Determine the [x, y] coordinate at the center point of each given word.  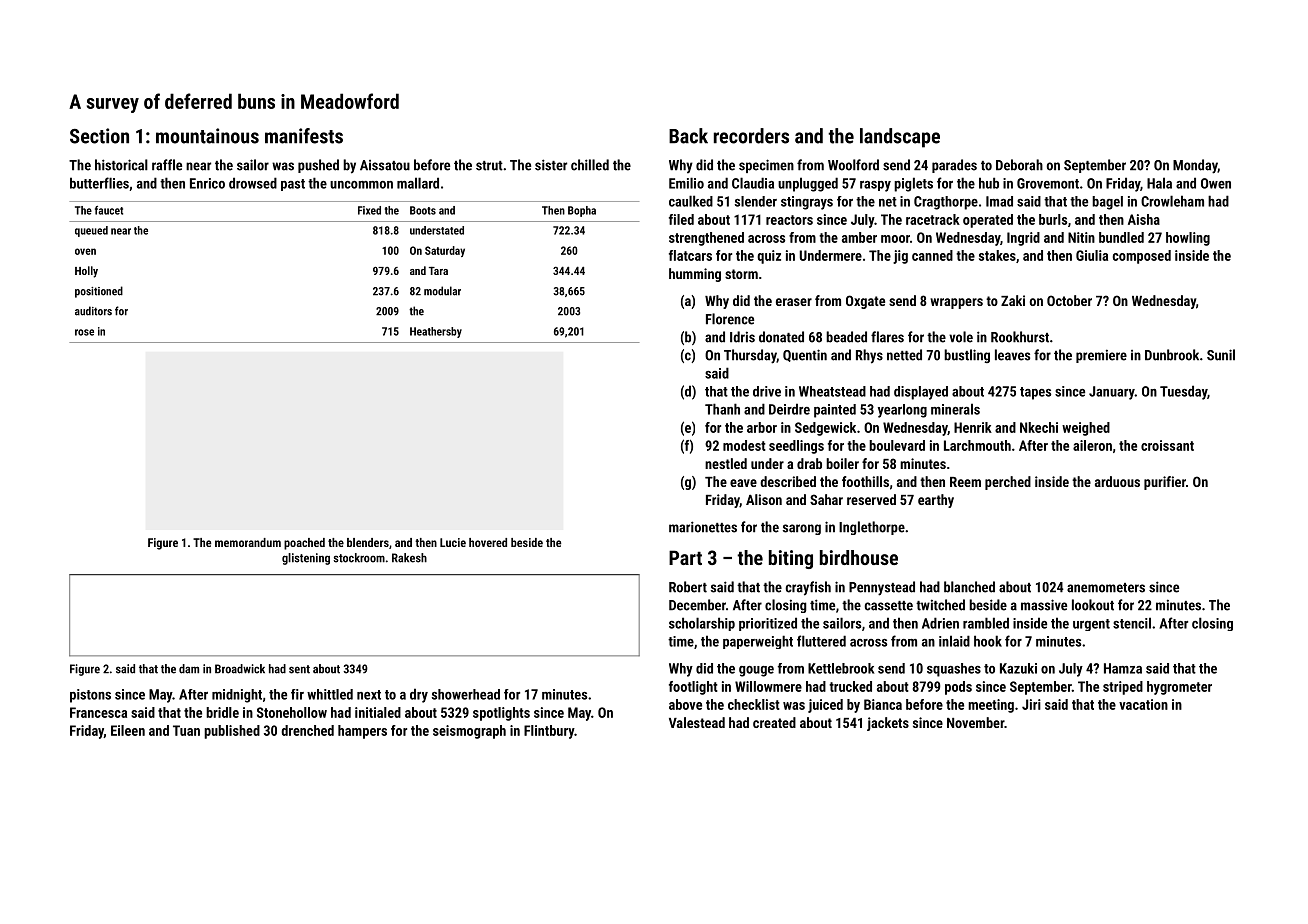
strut [489, 166]
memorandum [248, 542]
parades [954, 166]
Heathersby [436, 332]
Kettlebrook [841, 668]
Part [685, 557]
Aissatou [385, 165]
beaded [846, 337]
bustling [967, 356]
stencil [1132, 623]
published [232, 732]
